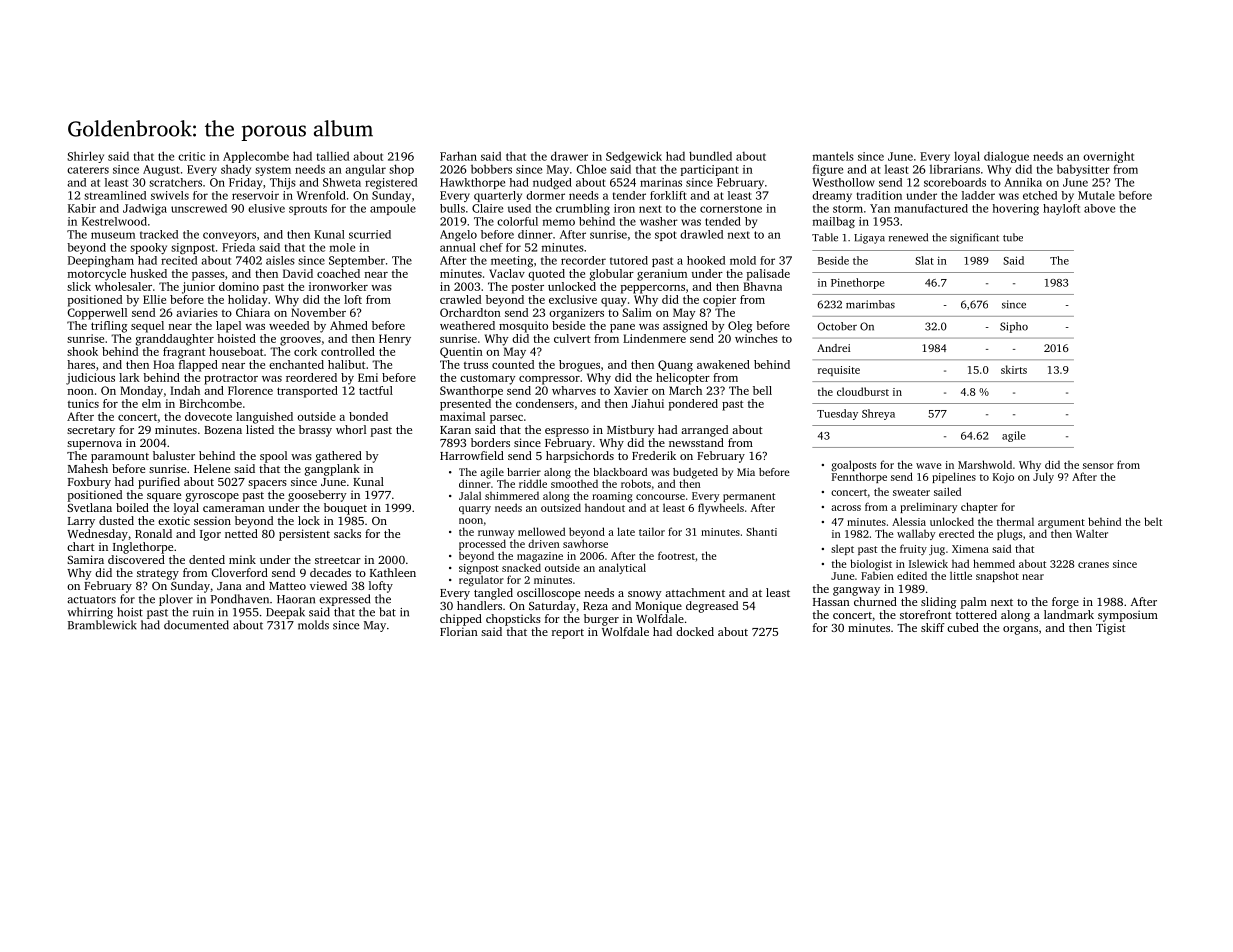 The width and height of the document is (1233, 952). Describe the element at coordinates (568, 634) in the document. I see `report` at that location.
